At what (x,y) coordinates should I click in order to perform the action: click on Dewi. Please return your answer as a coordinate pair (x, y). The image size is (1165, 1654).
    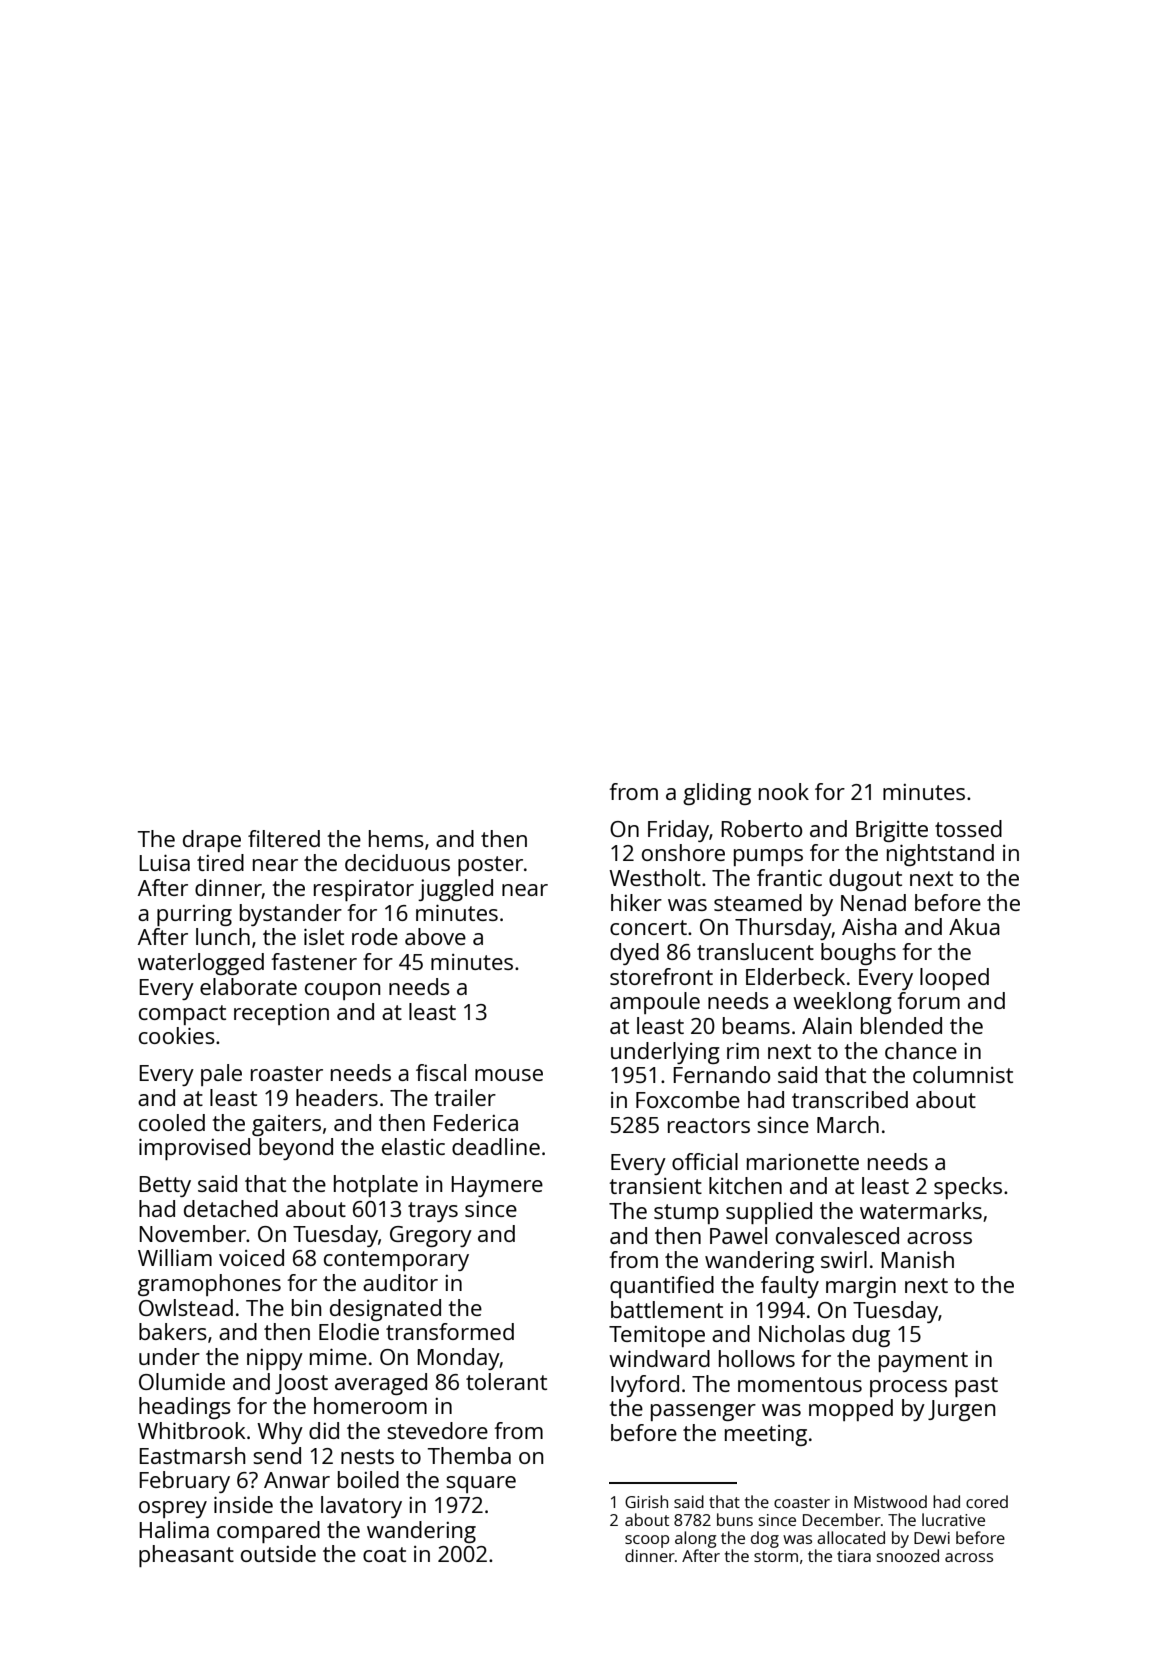
    Looking at the image, I should click on (932, 1538).
